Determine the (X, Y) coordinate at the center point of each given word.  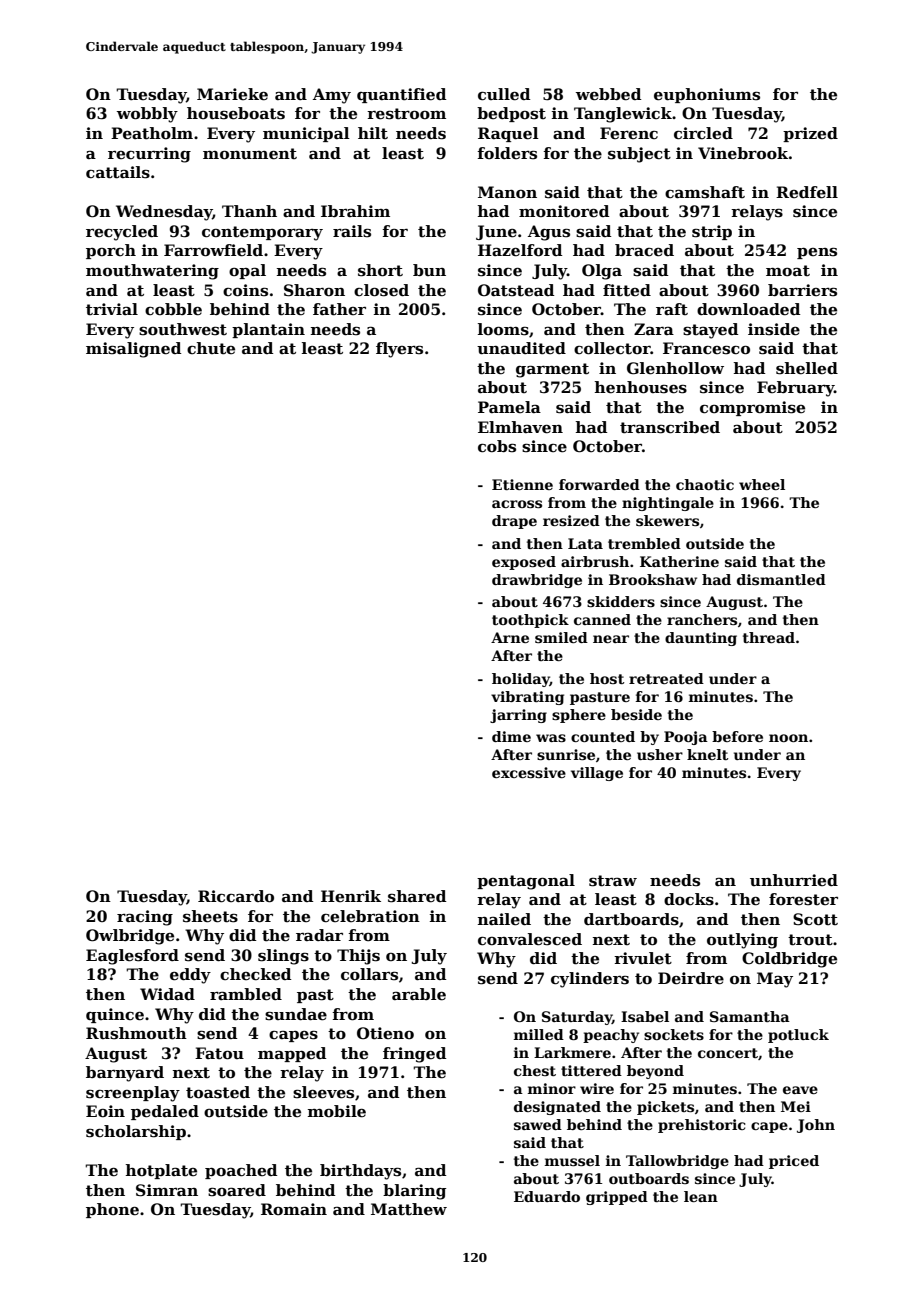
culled (504, 94)
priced (794, 1162)
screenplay (133, 1094)
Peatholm (152, 133)
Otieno (385, 1033)
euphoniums (707, 95)
